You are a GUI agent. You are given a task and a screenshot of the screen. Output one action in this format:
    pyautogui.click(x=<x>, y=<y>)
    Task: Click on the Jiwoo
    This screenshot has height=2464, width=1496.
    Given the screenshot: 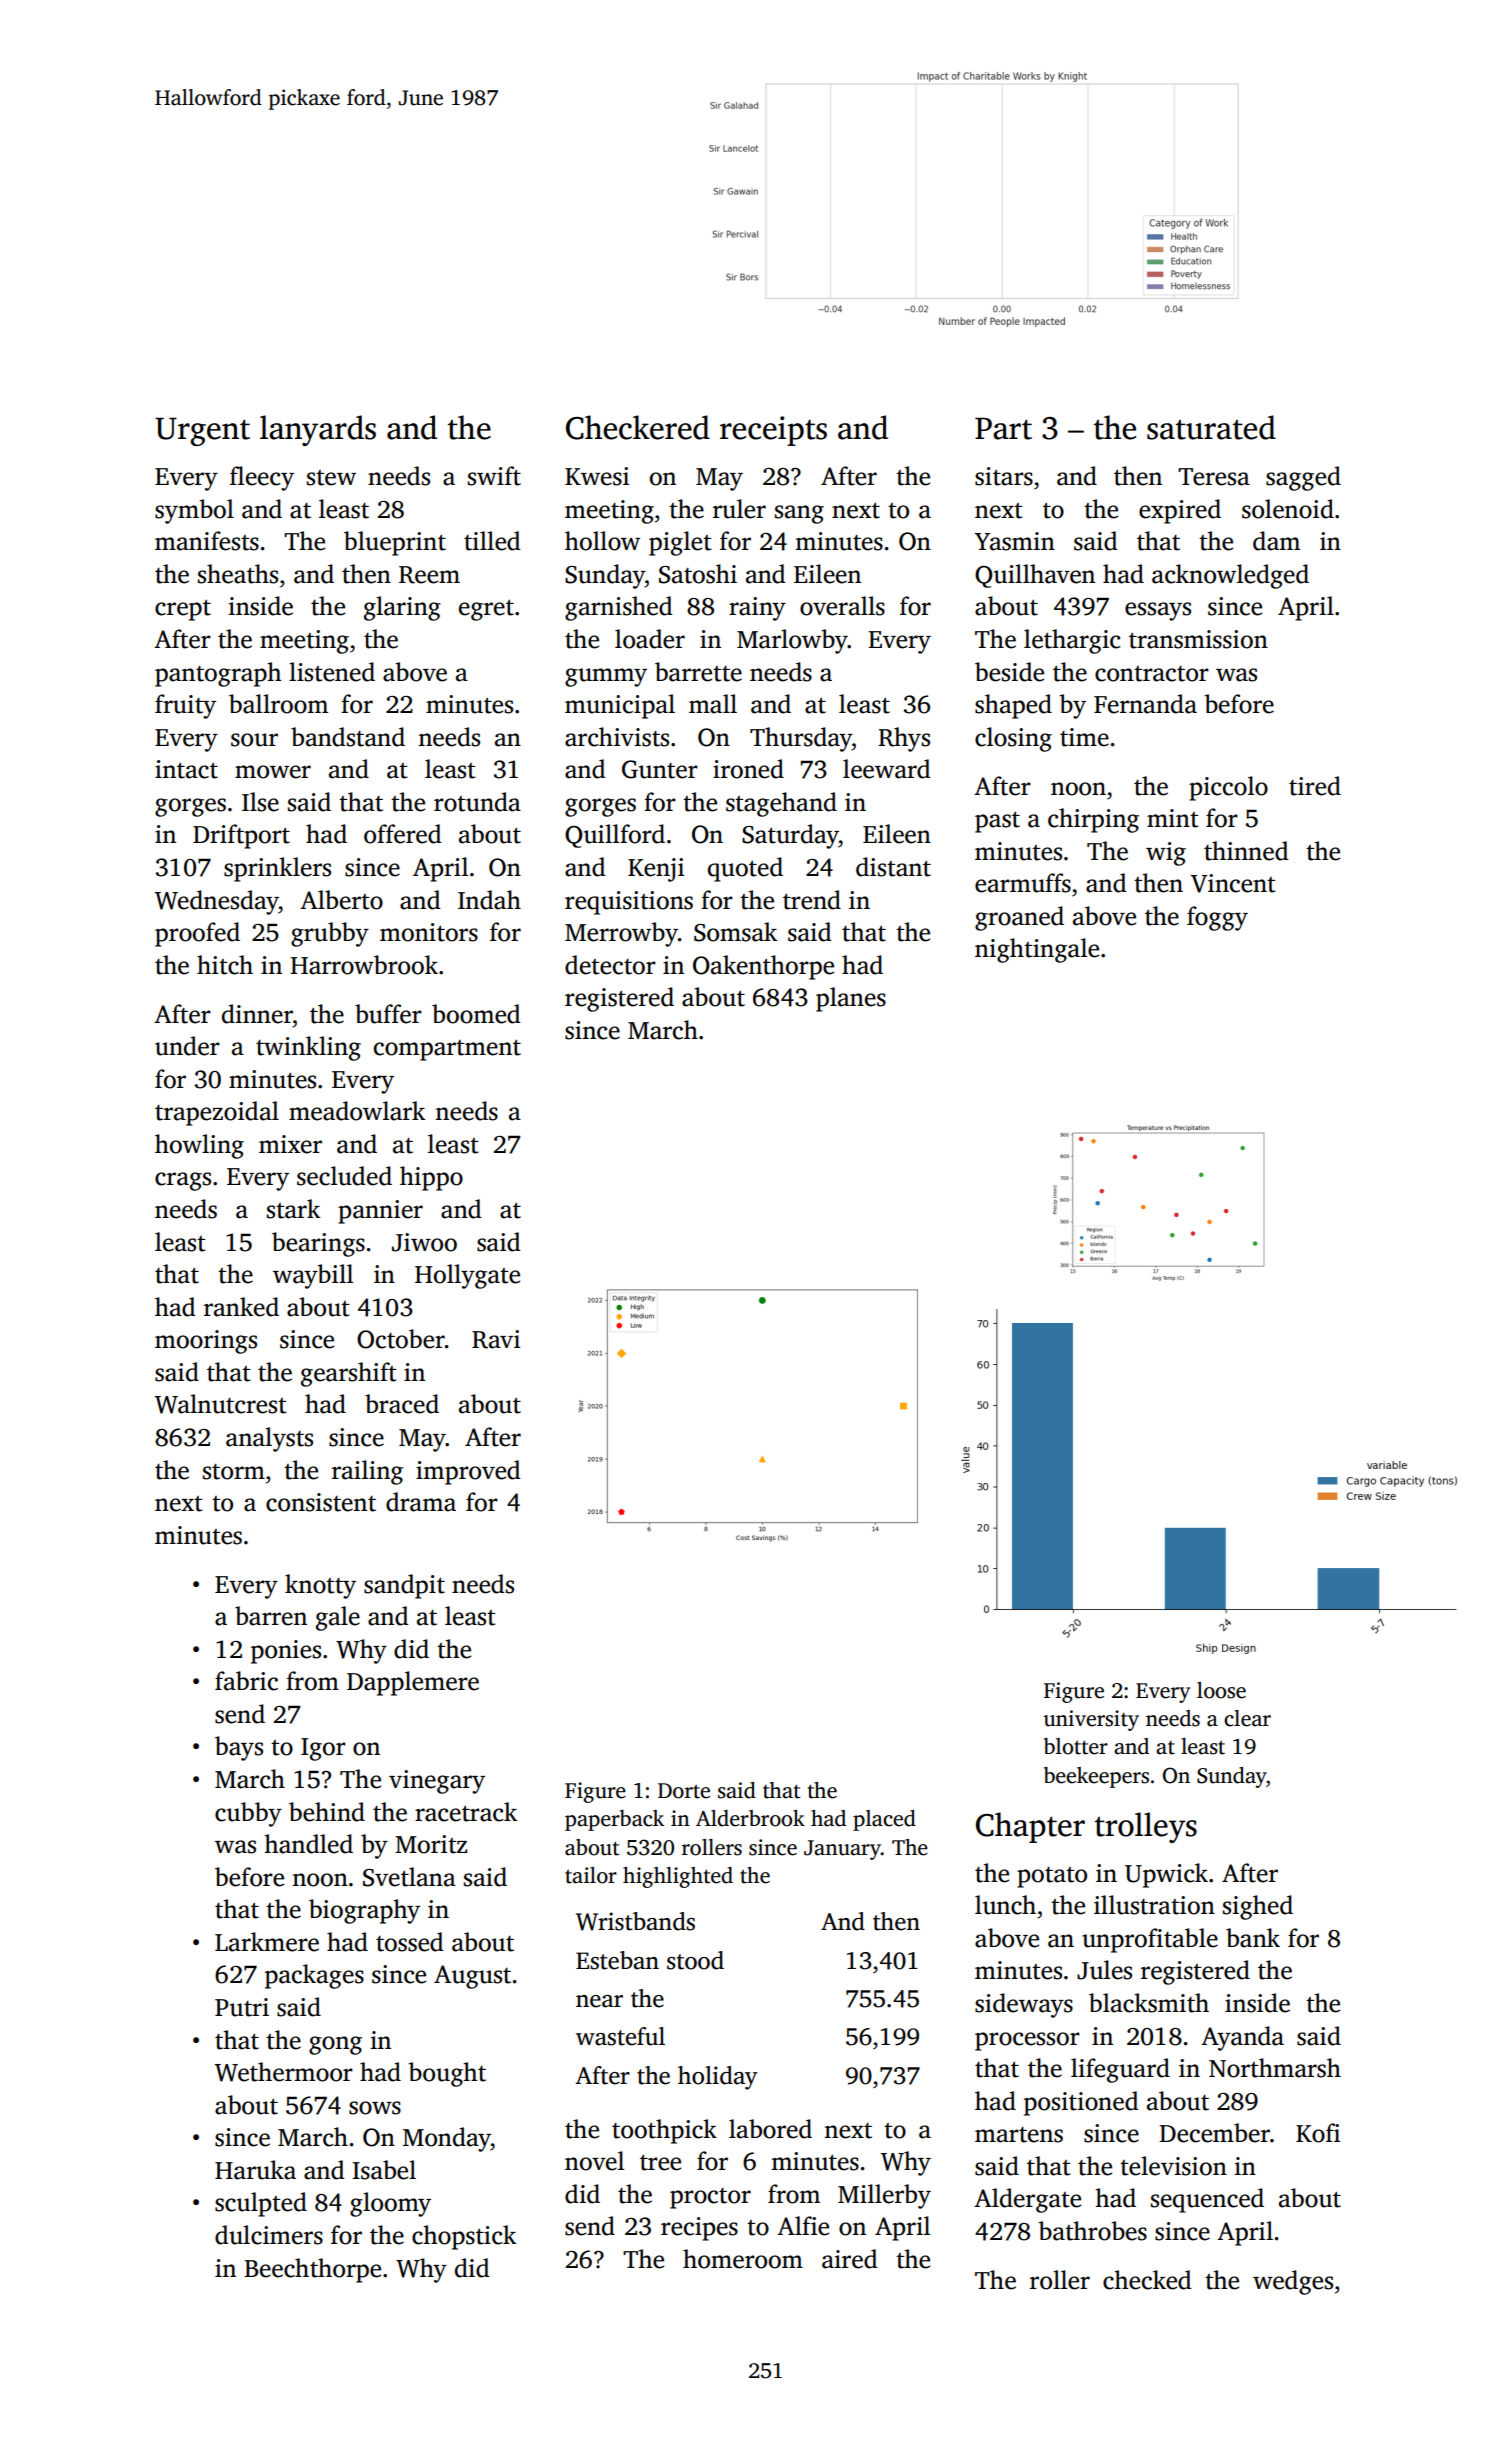 What is the action you would take?
    pyautogui.click(x=424, y=1242)
